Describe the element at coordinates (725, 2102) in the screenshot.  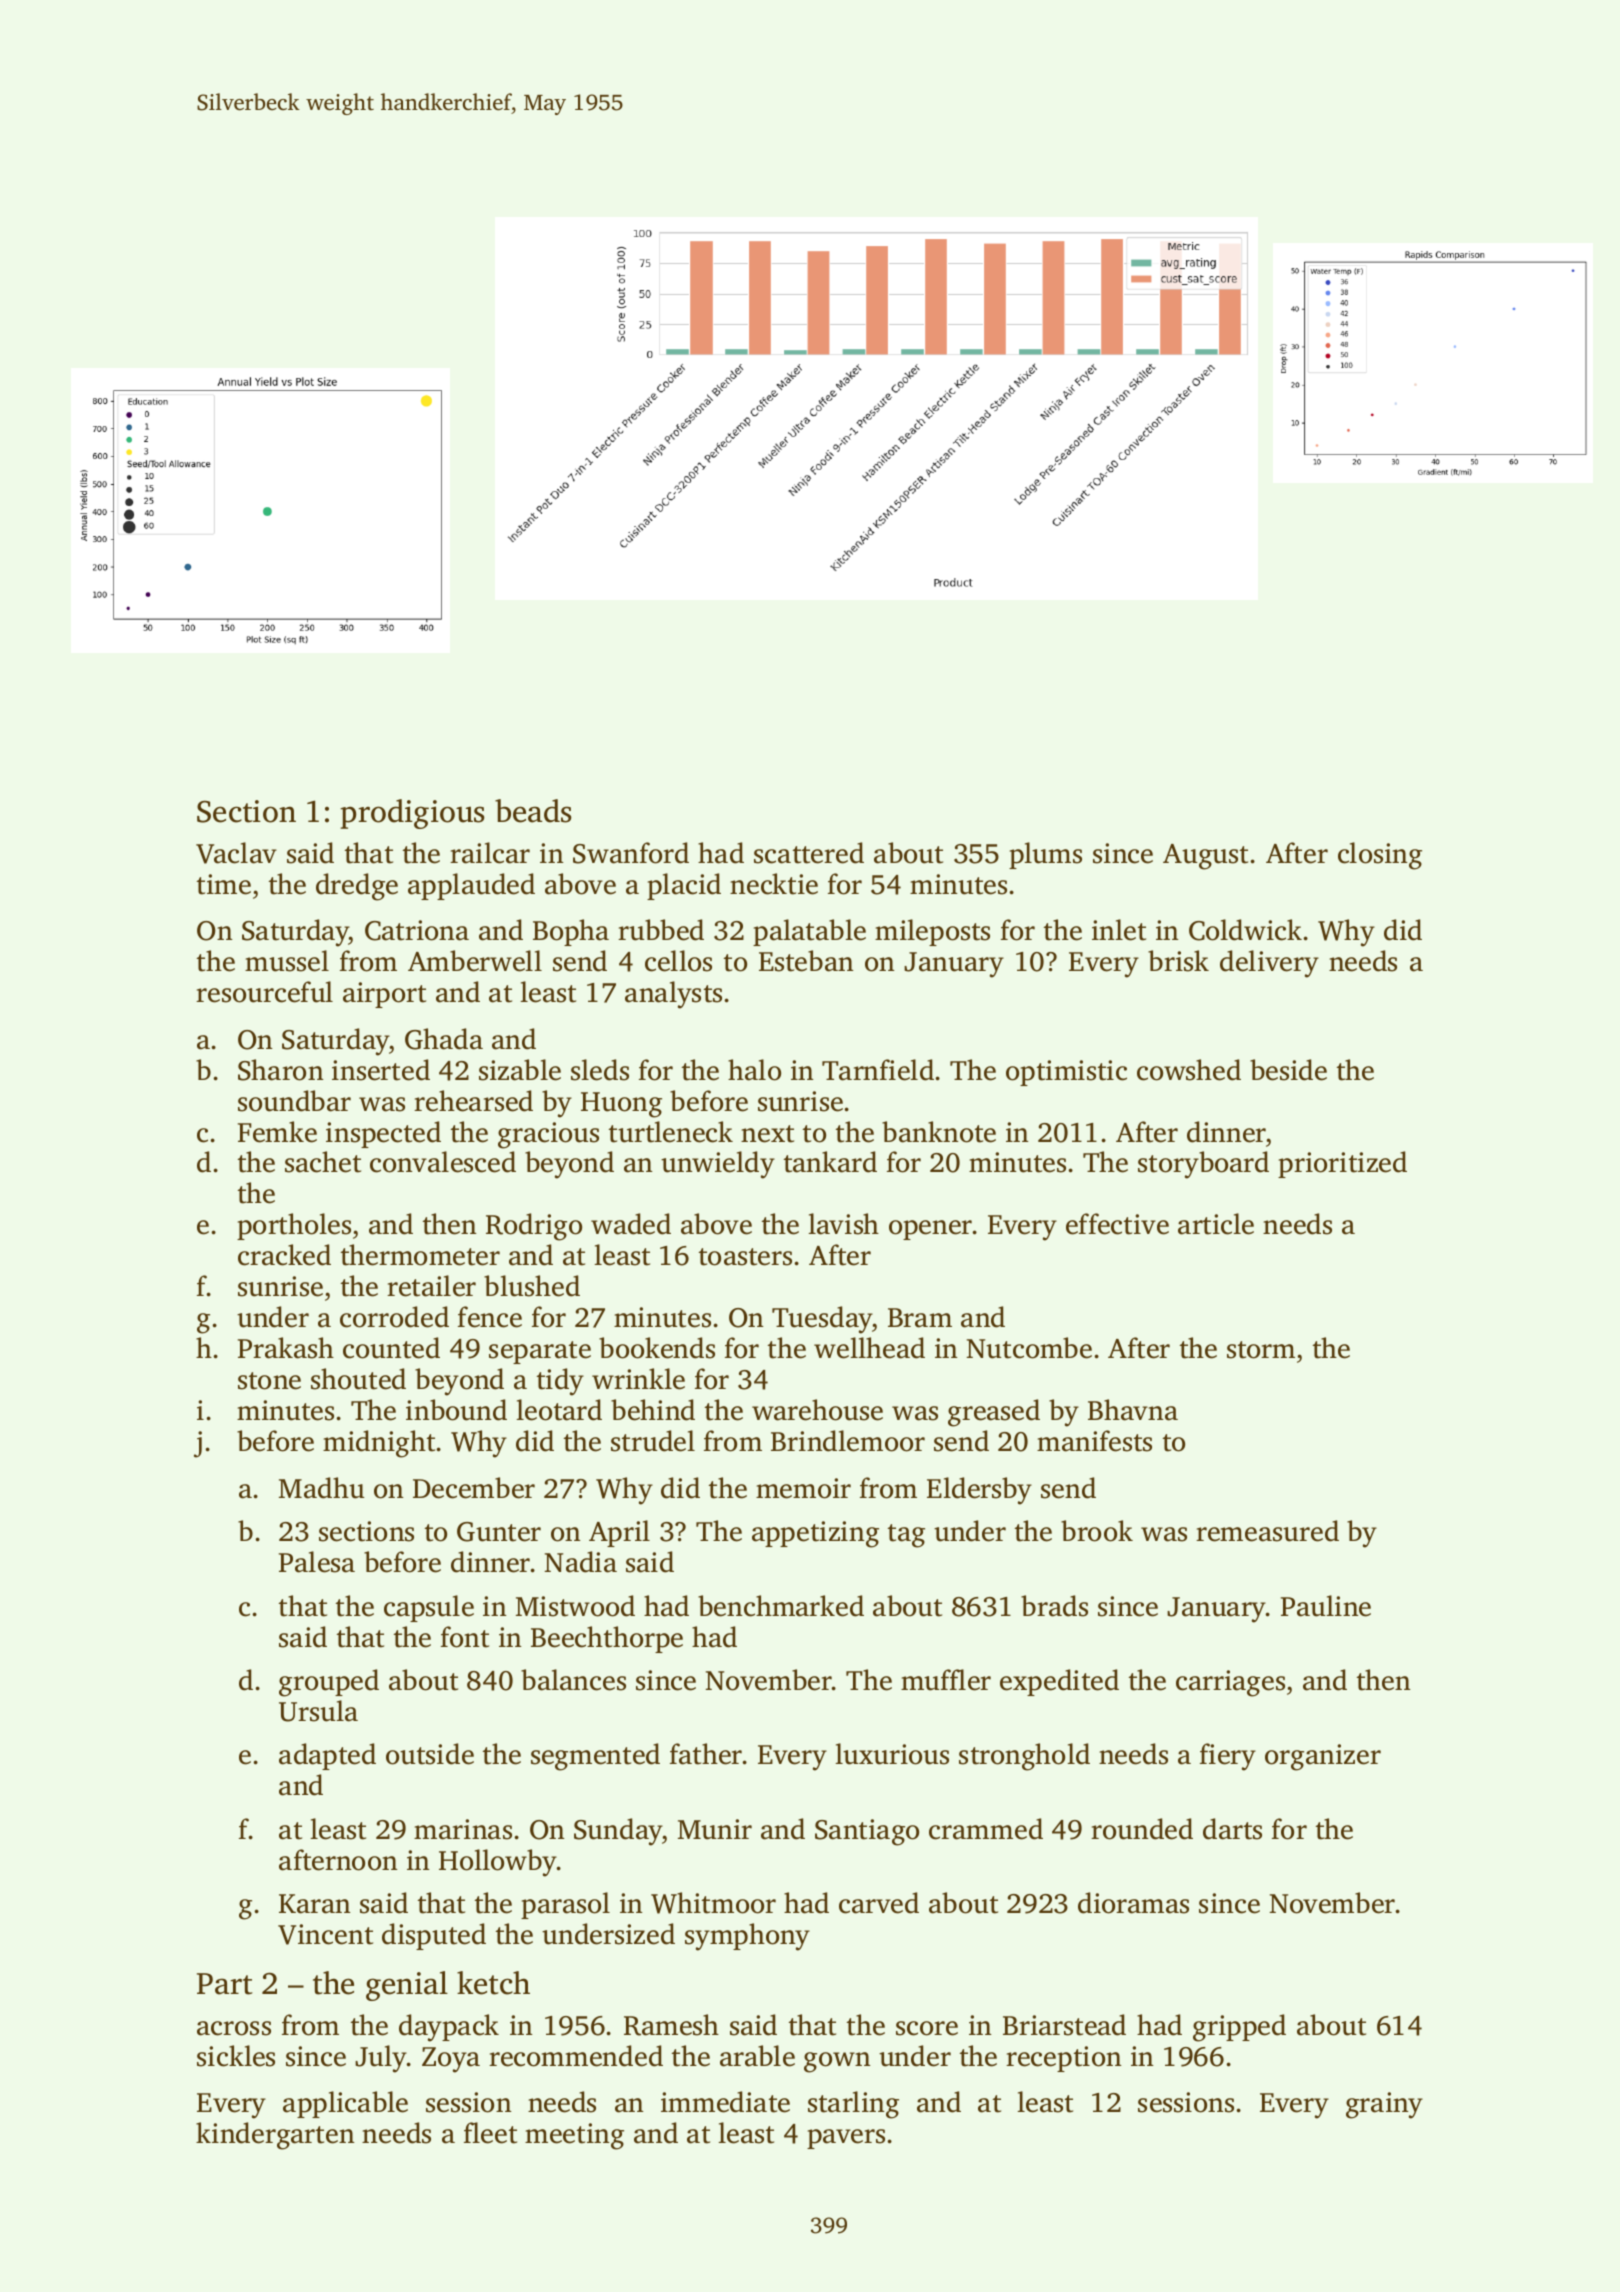
I see `immediate` at that location.
